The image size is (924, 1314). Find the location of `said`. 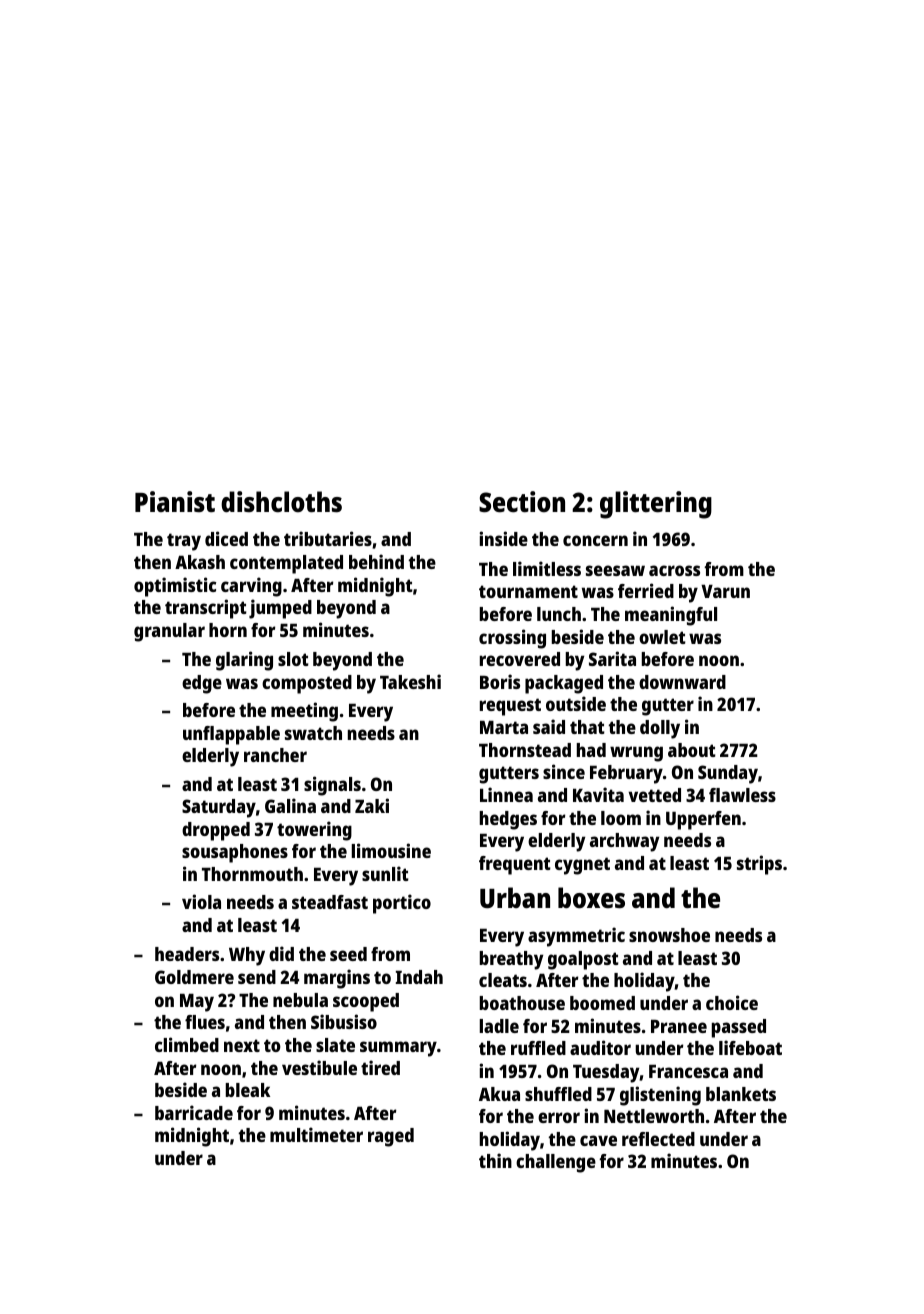

said is located at coordinates (549, 726).
